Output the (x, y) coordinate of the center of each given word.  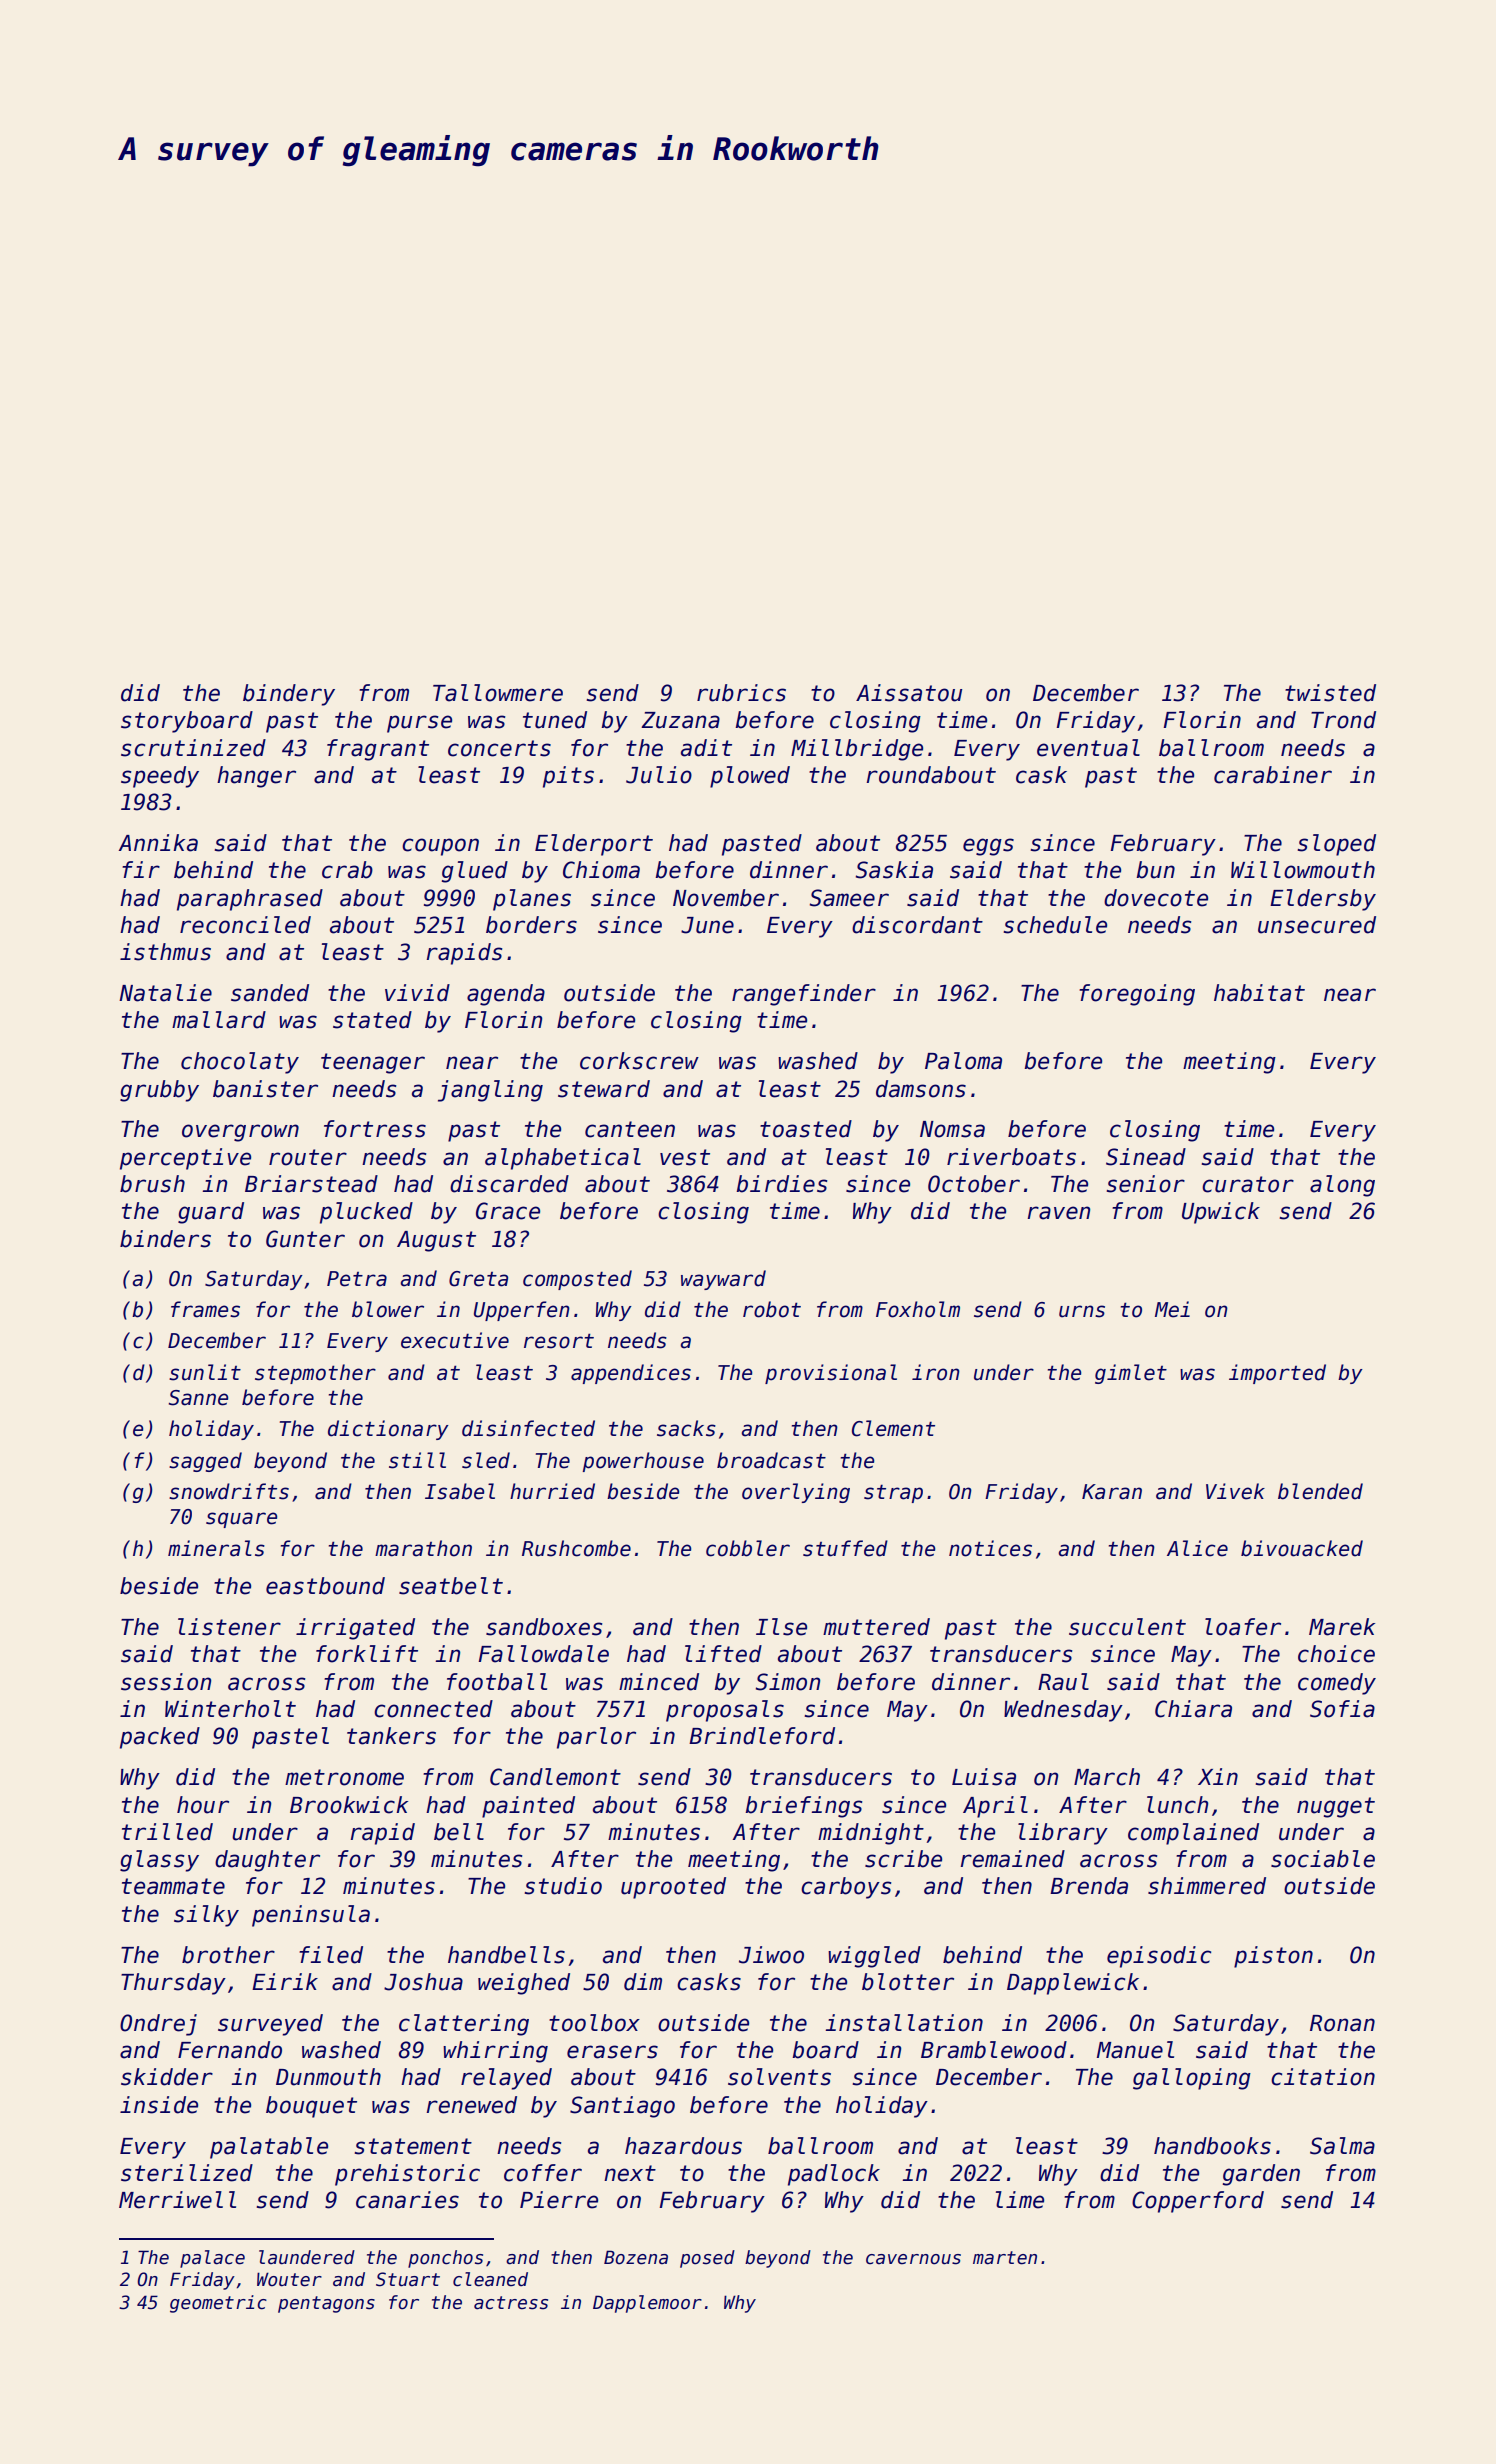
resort (559, 1341)
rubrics (741, 693)
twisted (1330, 693)
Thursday (173, 1984)
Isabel (460, 1491)
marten (1005, 2258)
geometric (218, 2304)
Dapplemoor (647, 2304)
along (1342, 1186)
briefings (804, 1807)
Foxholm (918, 1309)
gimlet (1131, 1374)
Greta (478, 1279)
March (1107, 1777)
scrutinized (193, 748)
